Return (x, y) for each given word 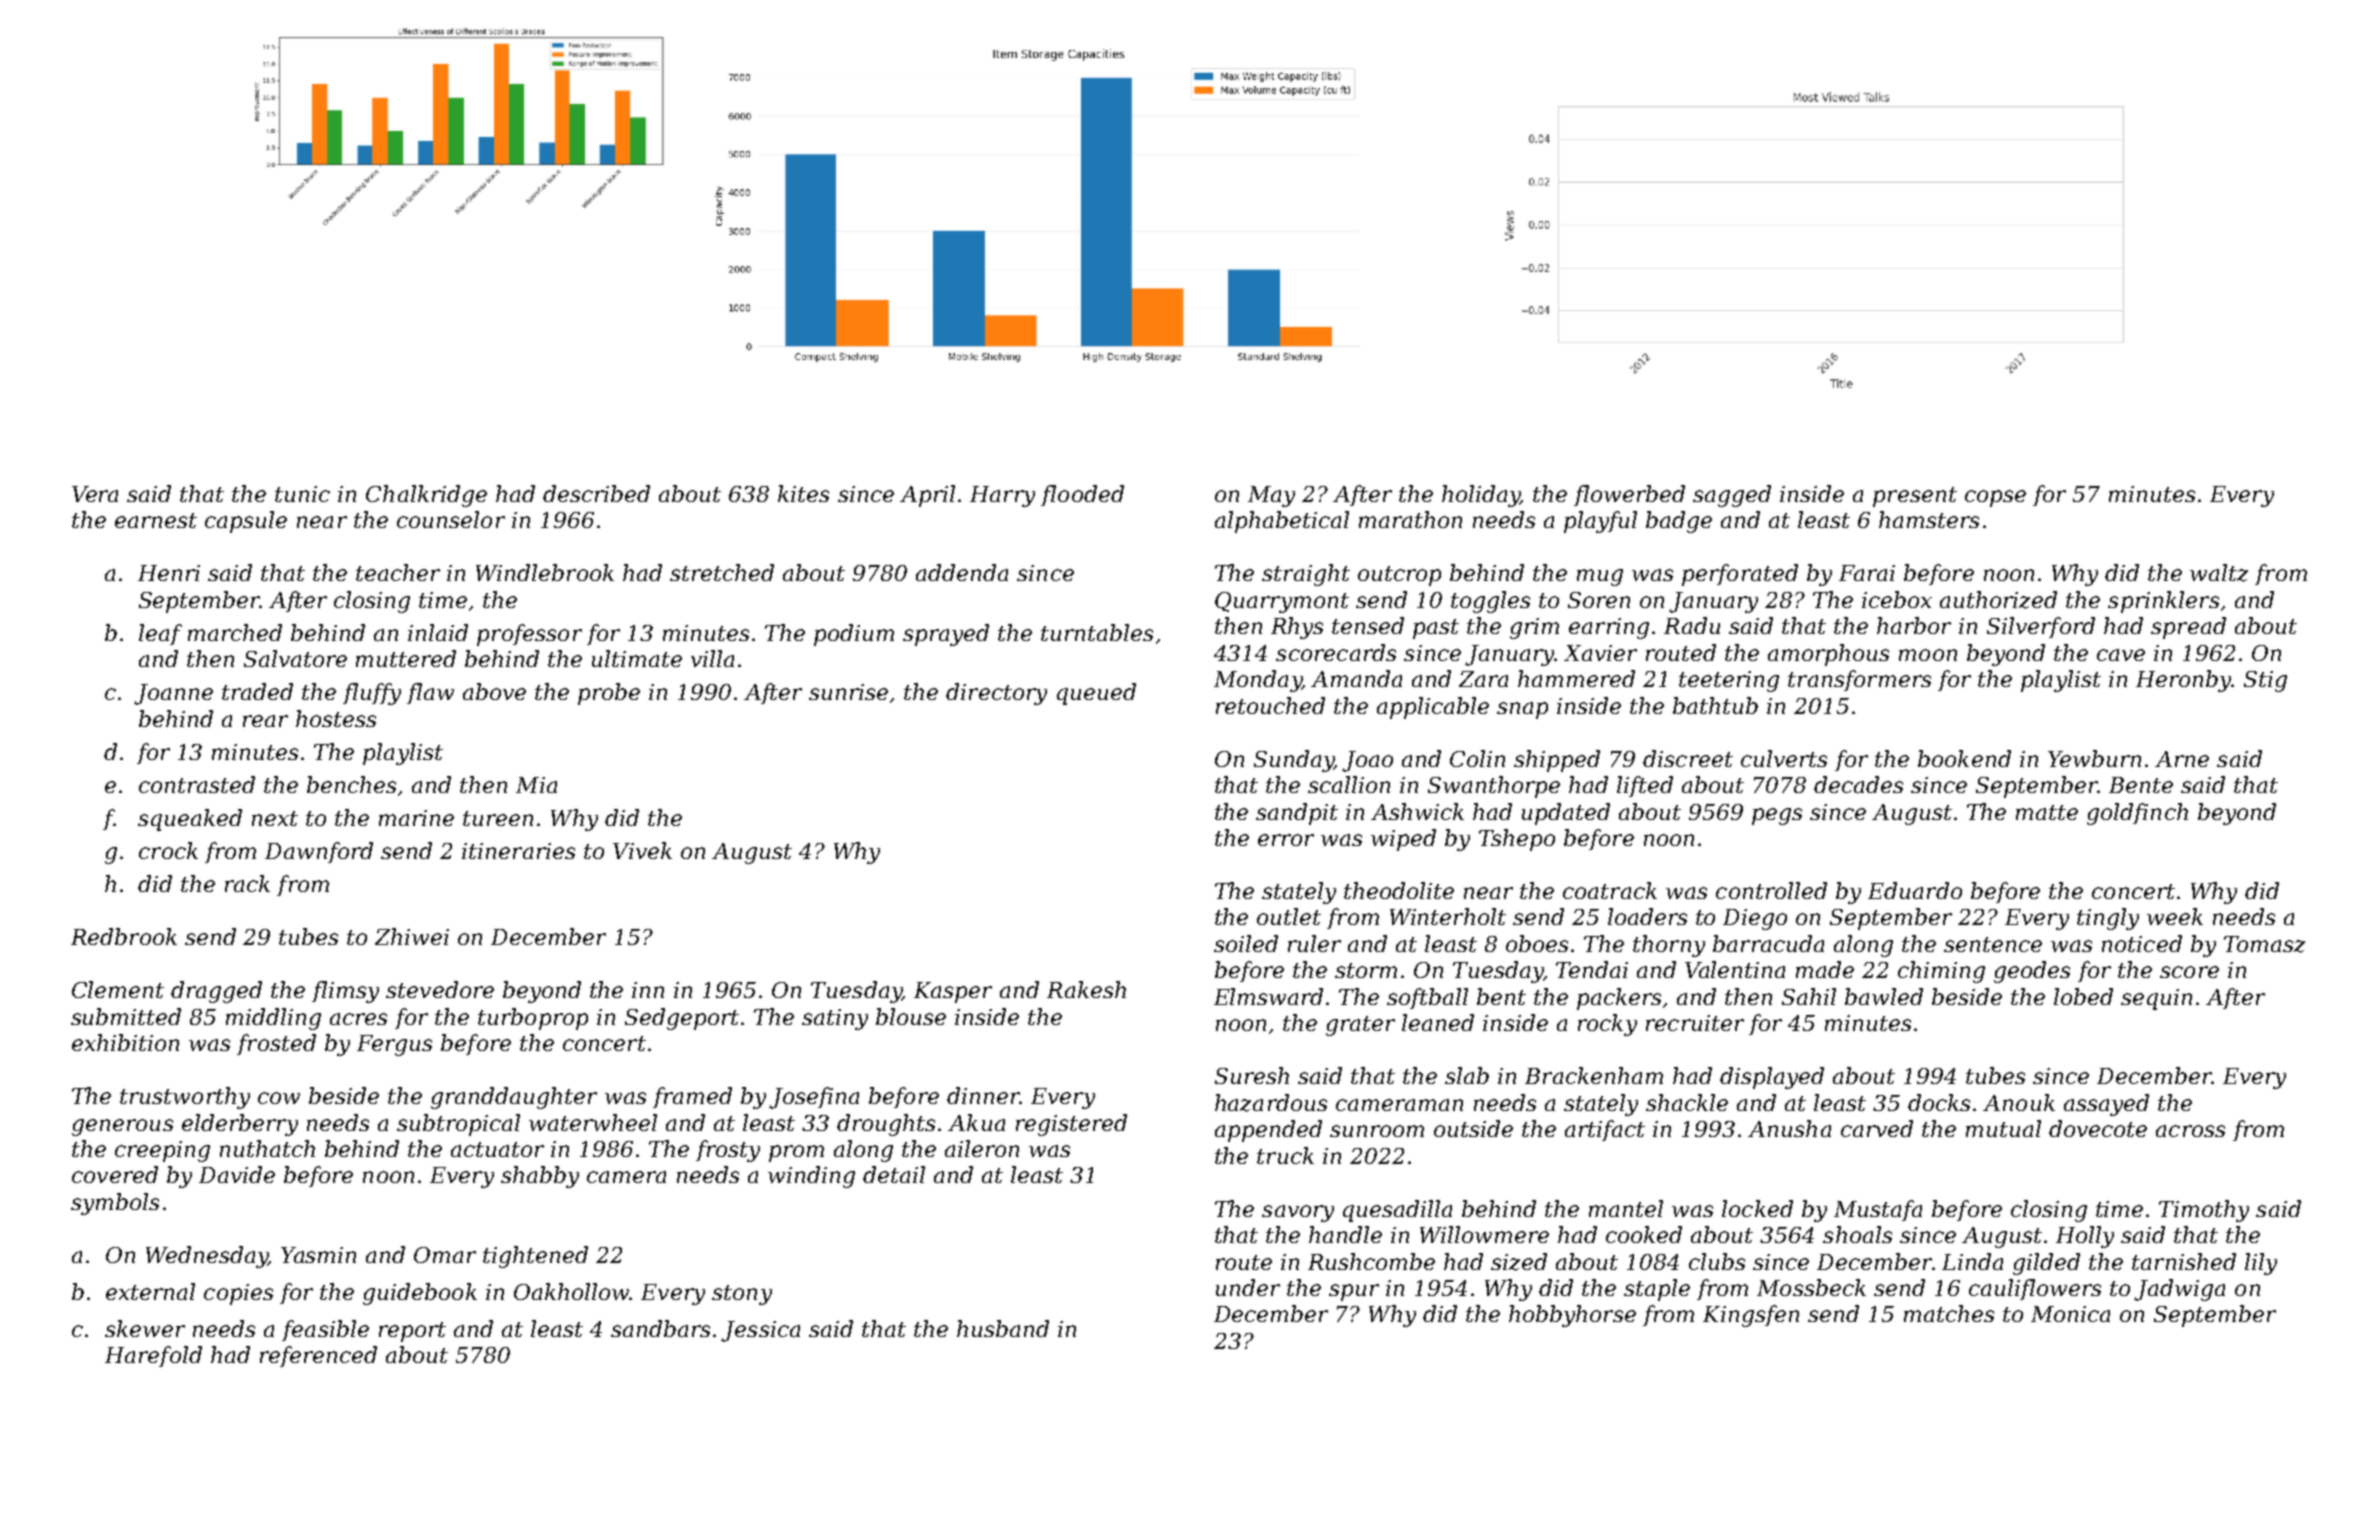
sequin (2156, 999)
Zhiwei (412, 936)
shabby (540, 1177)
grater (1360, 1026)
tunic (302, 494)
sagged (1732, 496)
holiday (1481, 496)
